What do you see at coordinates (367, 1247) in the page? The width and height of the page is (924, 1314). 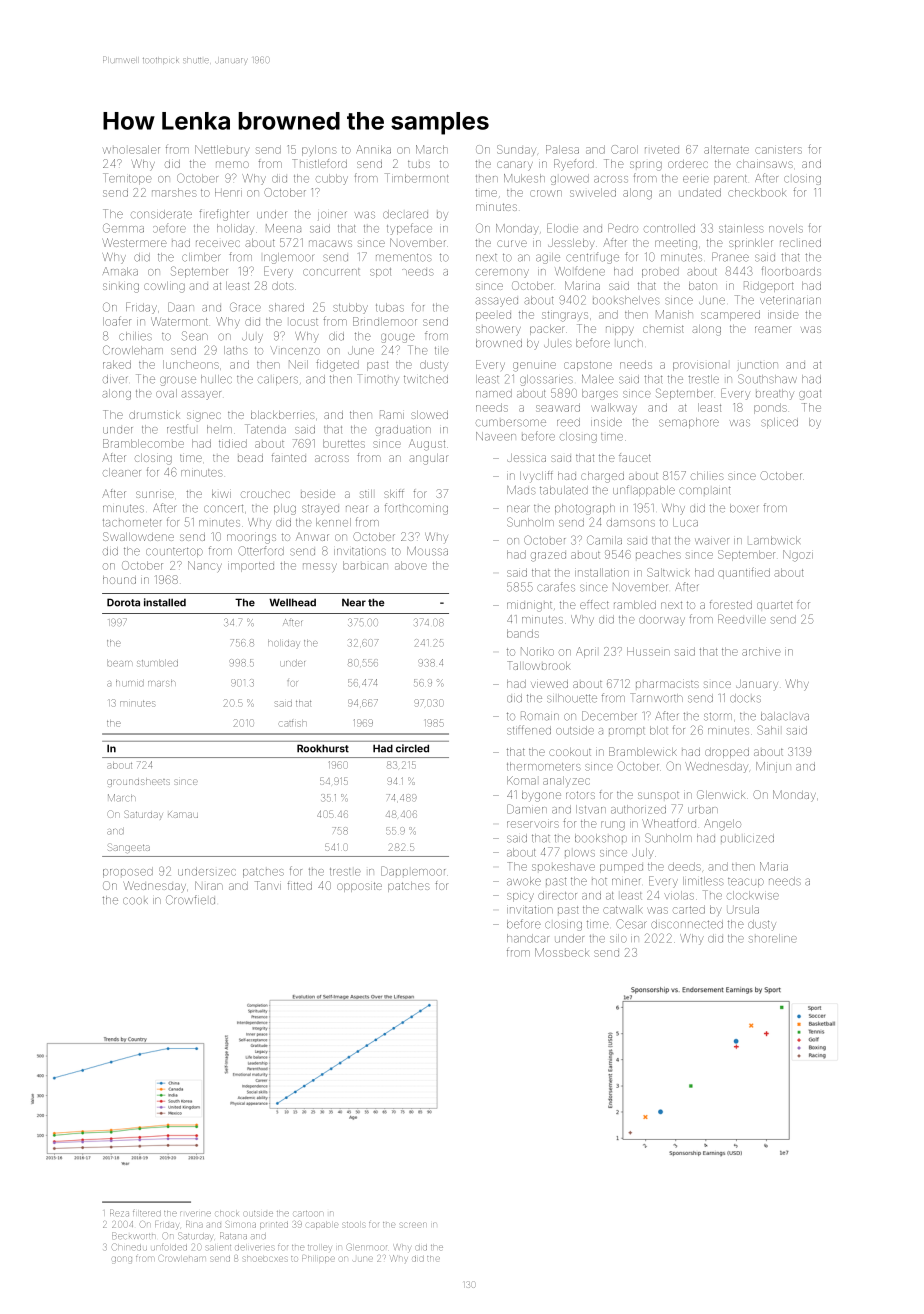 I see `Glenmoor` at bounding box center [367, 1247].
